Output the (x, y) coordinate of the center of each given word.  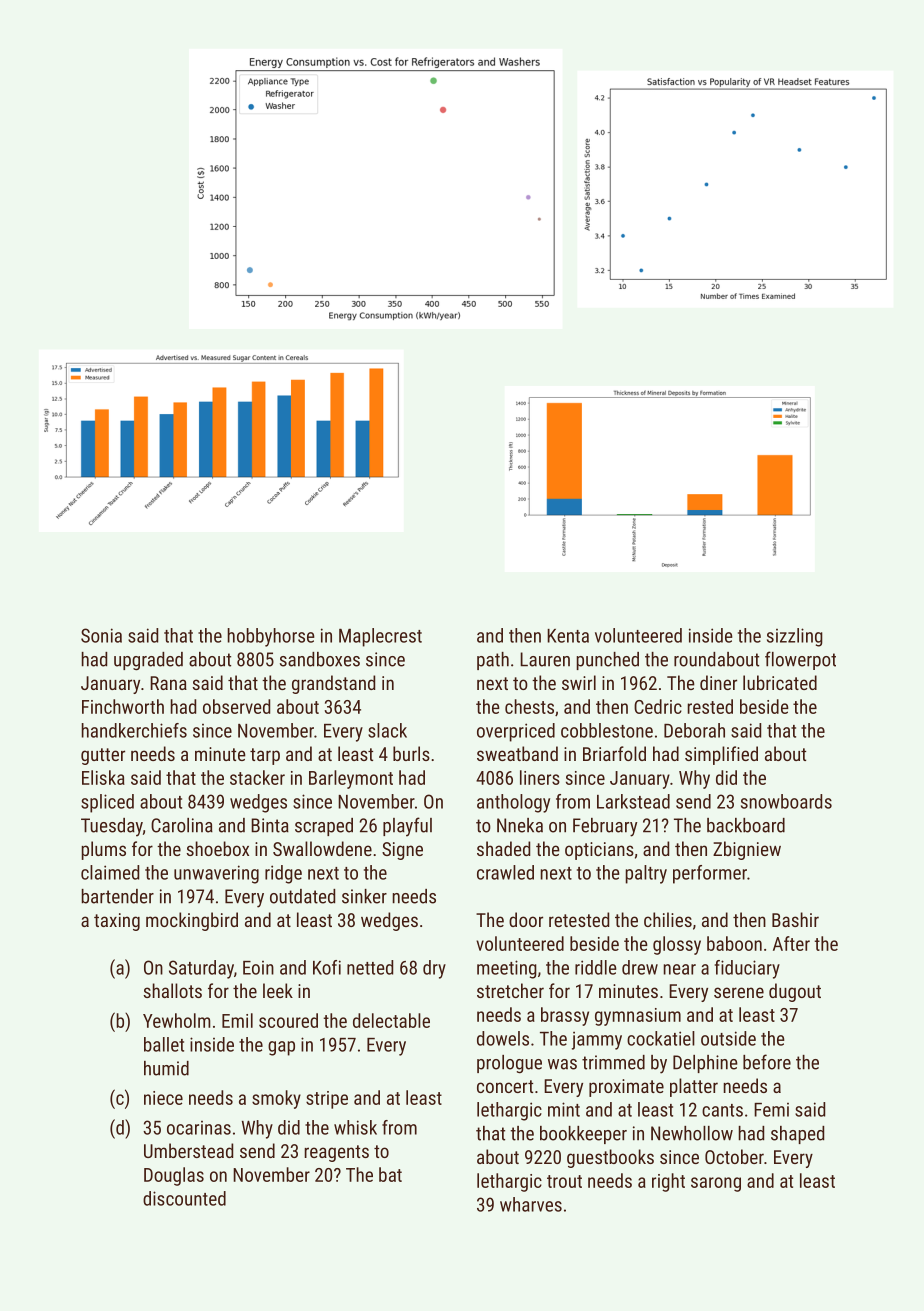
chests (529, 706)
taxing (117, 922)
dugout (795, 992)
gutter (103, 756)
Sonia (101, 635)
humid (166, 1068)
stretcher (510, 990)
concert (505, 1086)
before (767, 1062)
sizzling (795, 637)
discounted (184, 1198)
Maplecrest (380, 637)
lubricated (780, 682)
